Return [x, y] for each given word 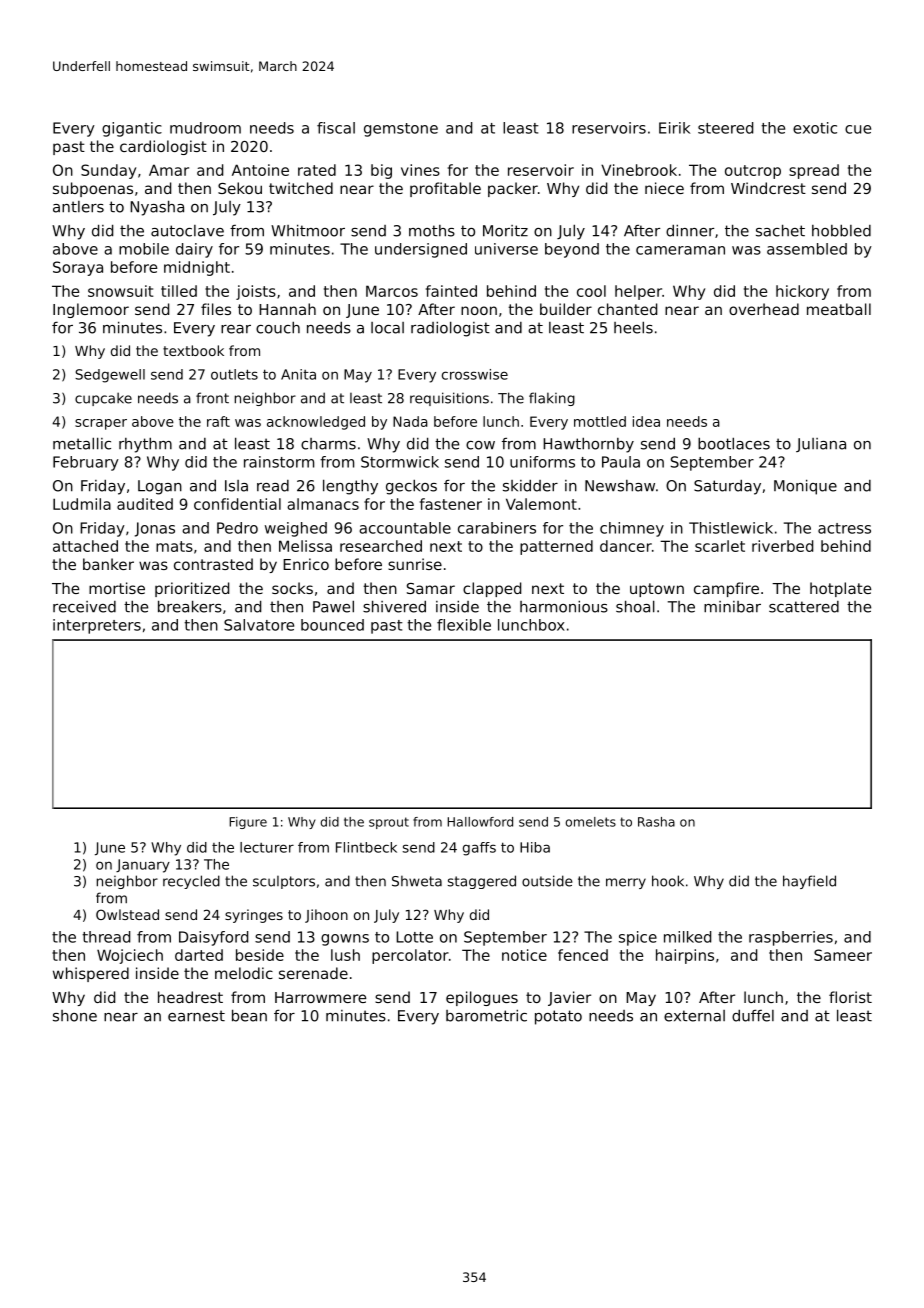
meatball [839, 309]
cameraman [680, 250]
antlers [78, 207]
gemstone [401, 130]
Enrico [306, 564]
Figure [248, 823]
